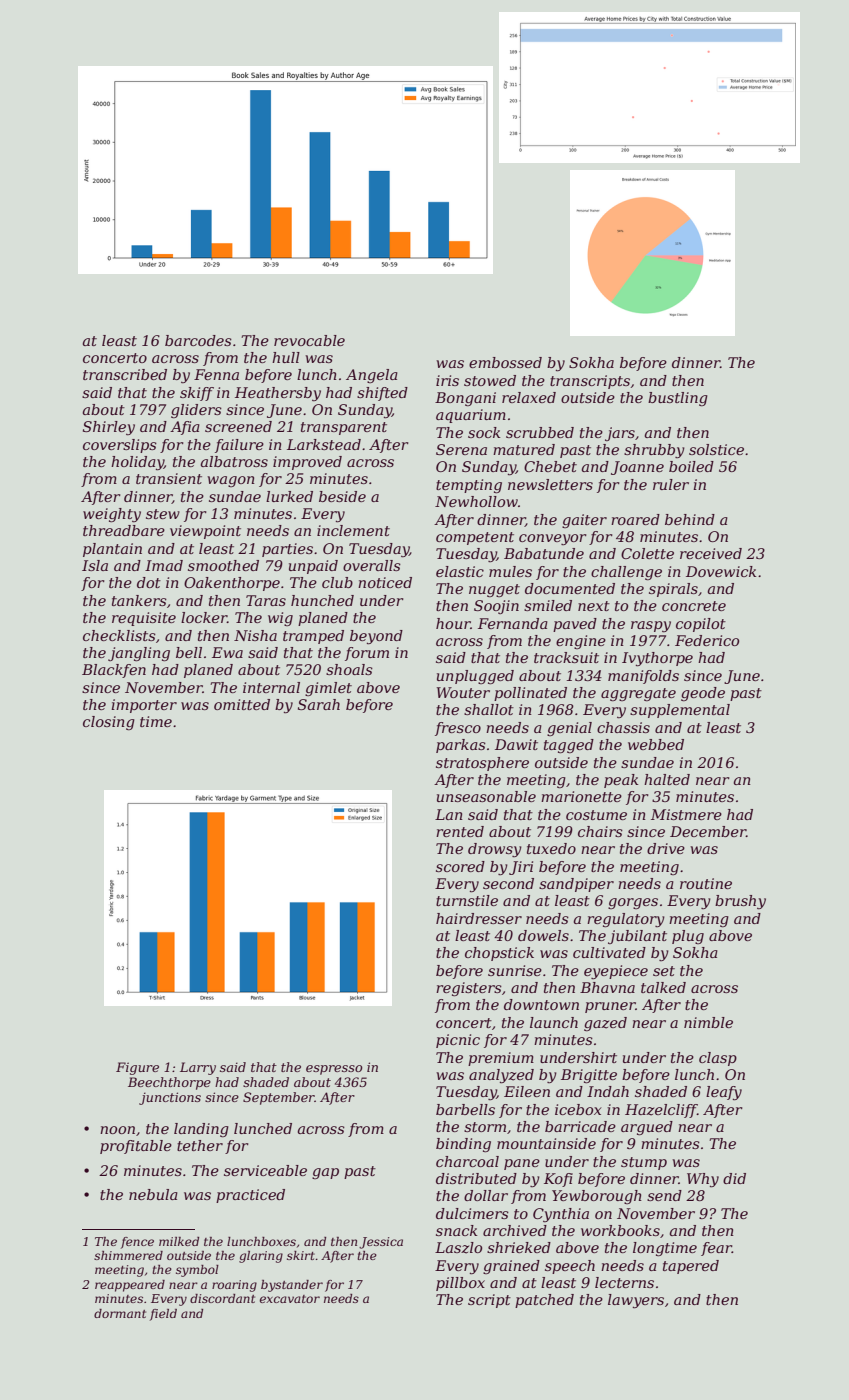  What do you see at coordinates (286, 357) in the screenshot?
I see `hull` at bounding box center [286, 357].
